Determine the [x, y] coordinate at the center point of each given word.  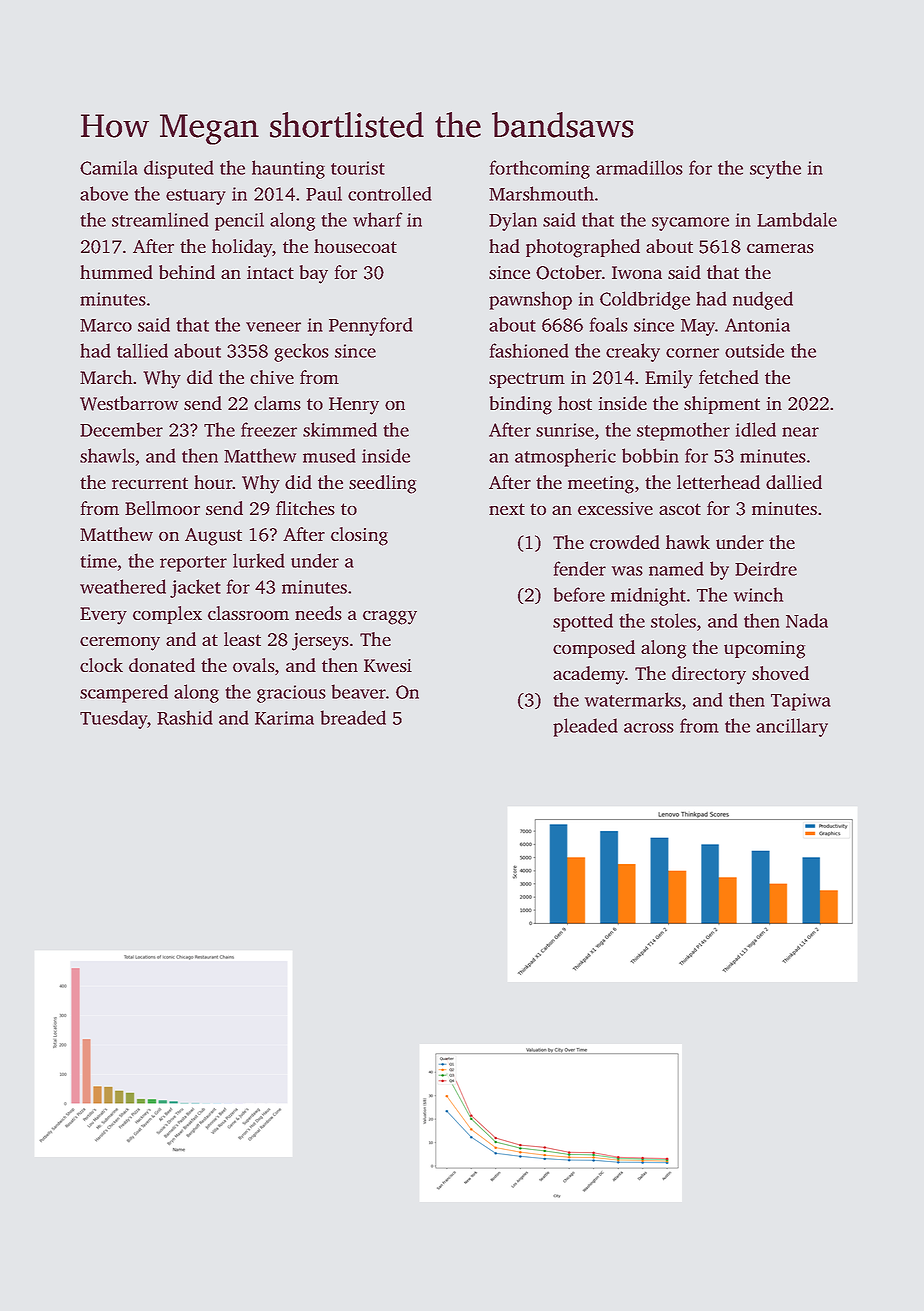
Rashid [185, 717]
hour [213, 482]
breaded [353, 717]
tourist [358, 168]
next [507, 509]
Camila [109, 167]
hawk [688, 542]
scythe [775, 169]
